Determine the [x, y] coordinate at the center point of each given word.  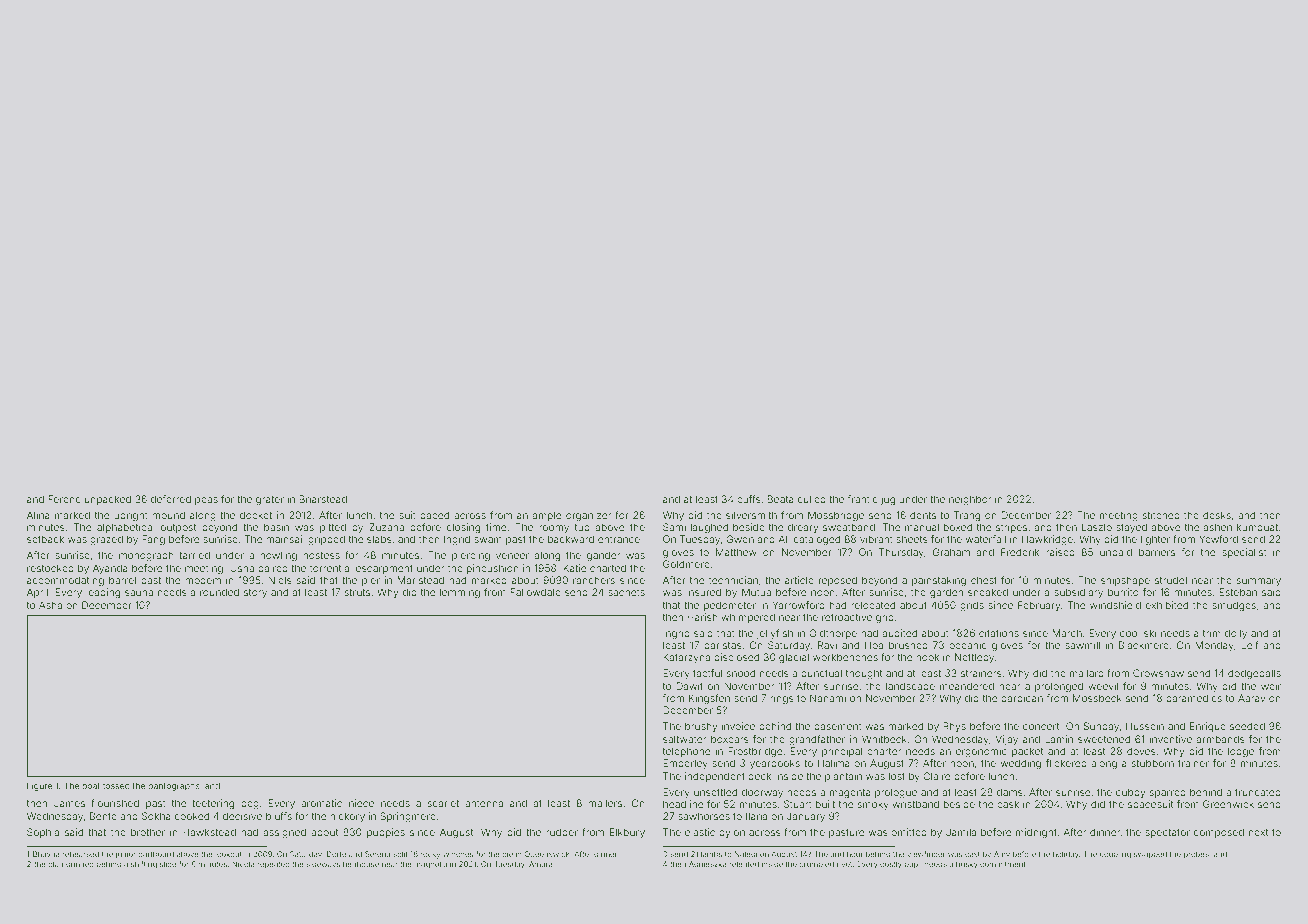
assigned [285, 833]
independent [715, 777]
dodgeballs [1254, 674]
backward [571, 539]
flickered [1066, 763]
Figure [39, 786]
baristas [723, 645]
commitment [1003, 864]
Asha [50, 605]
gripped [326, 540]
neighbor [970, 500]
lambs [711, 854]
